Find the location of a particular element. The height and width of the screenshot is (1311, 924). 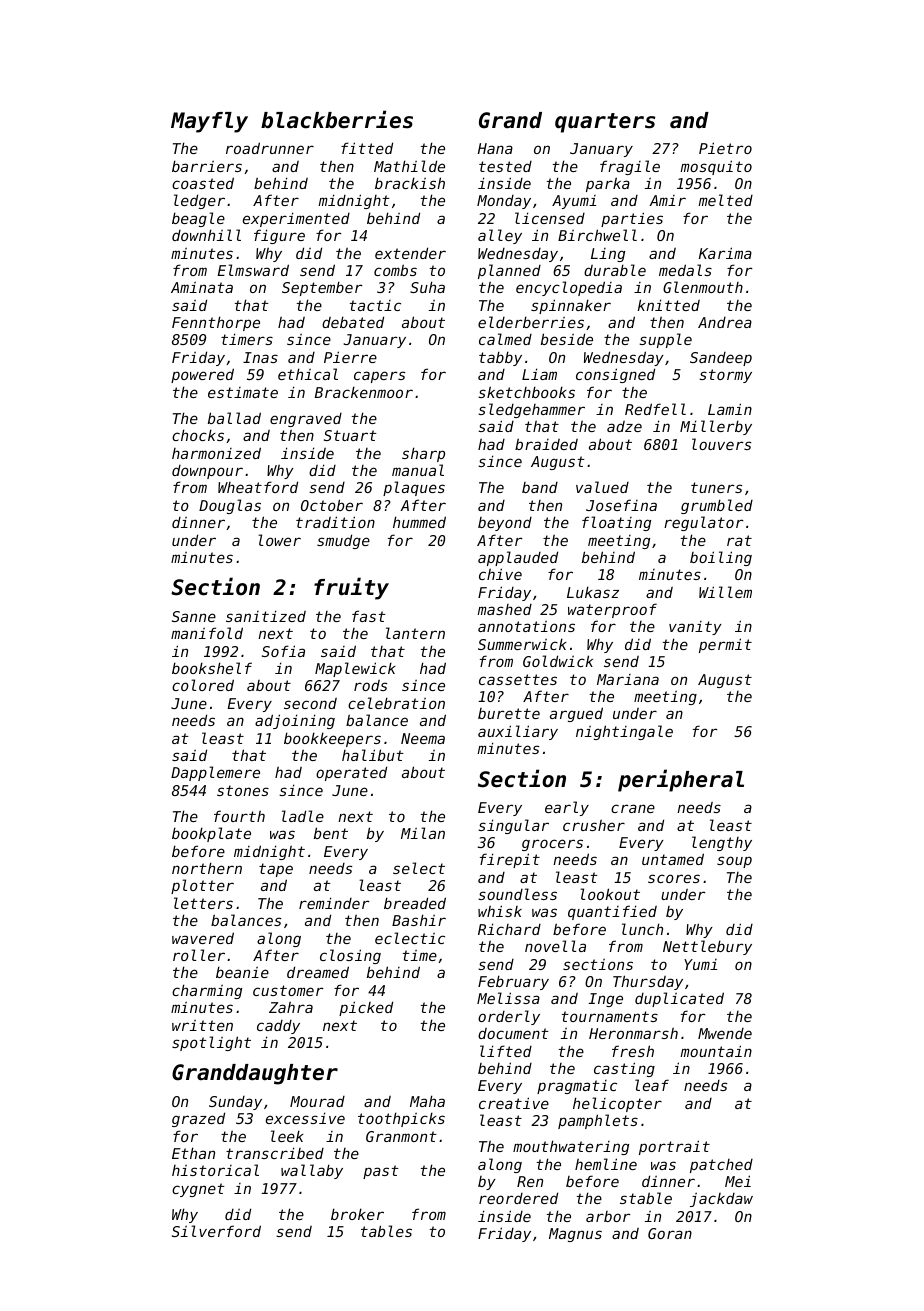

singular is located at coordinates (513, 826).
